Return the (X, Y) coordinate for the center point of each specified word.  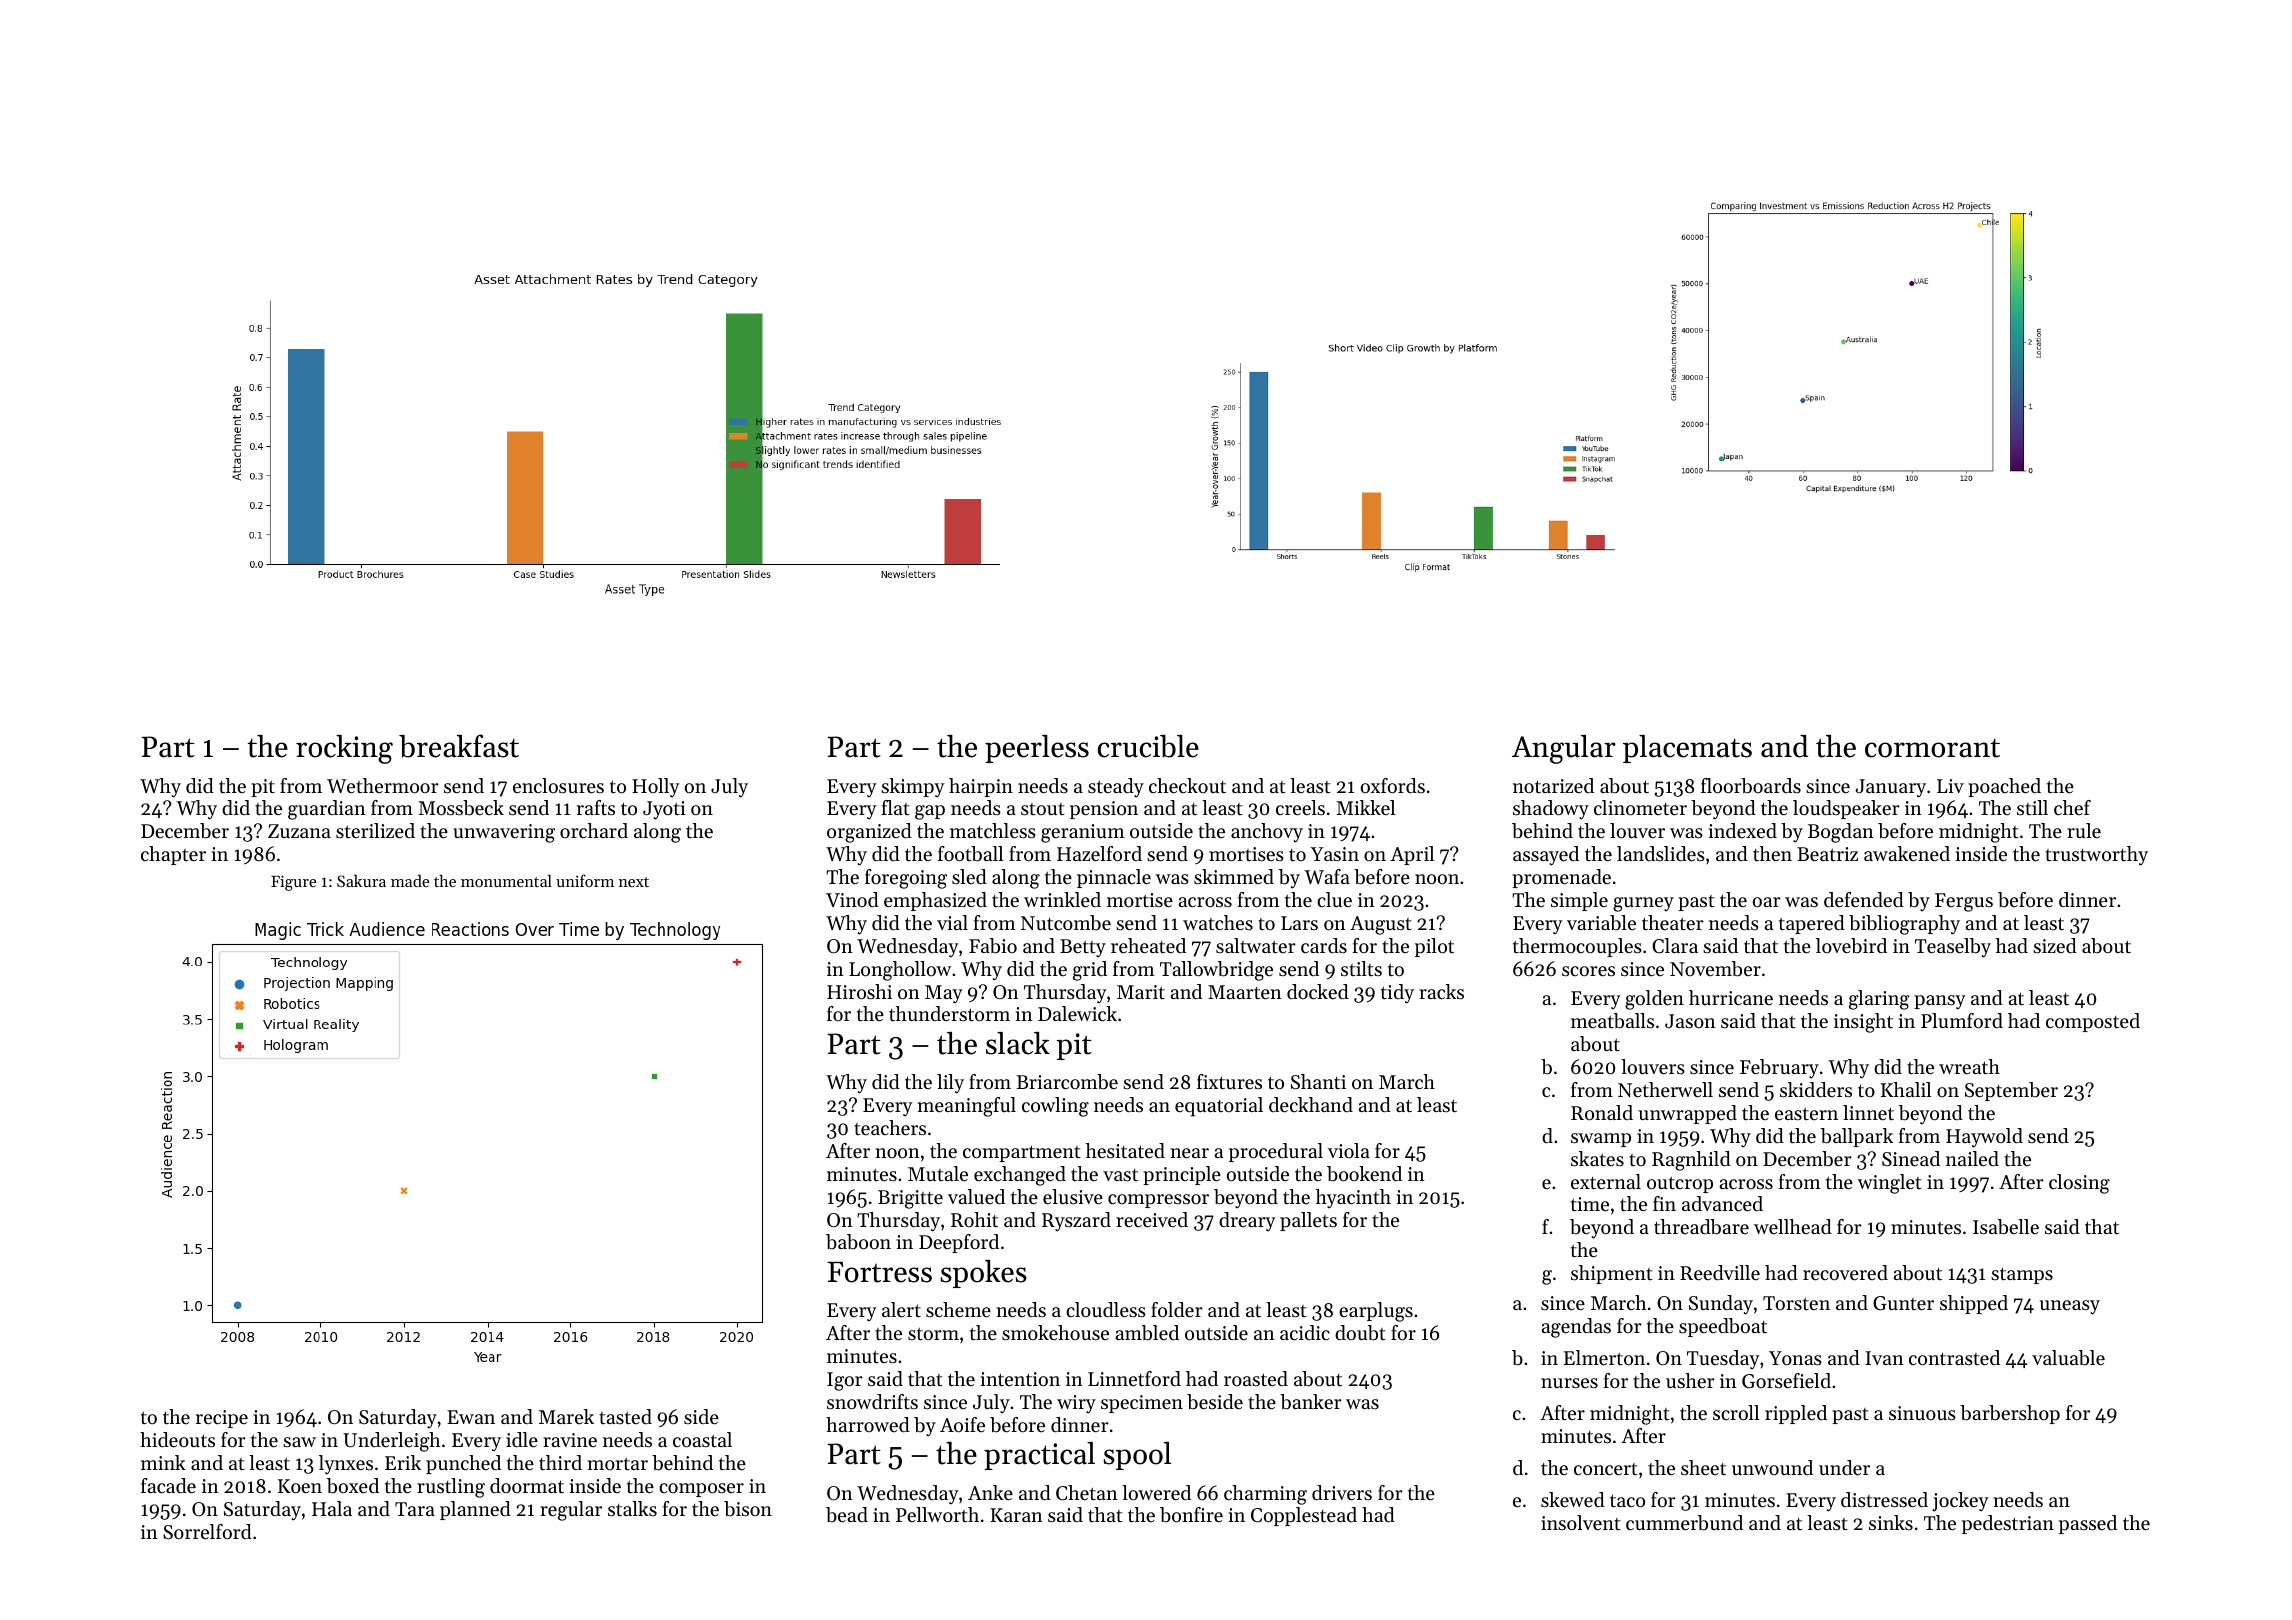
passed (2088, 1524)
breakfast (459, 746)
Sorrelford (207, 1532)
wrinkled (1062, 900)
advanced (1722, 1204)
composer (701, 1490)
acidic (1305, 1332)
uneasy (2069, 1307)
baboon (858, 1242)
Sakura (361, 880)
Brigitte (910, 1199)
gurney (1643, 904)
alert (901, 1310)
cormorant (1932, 748)
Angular (1564, 749)
